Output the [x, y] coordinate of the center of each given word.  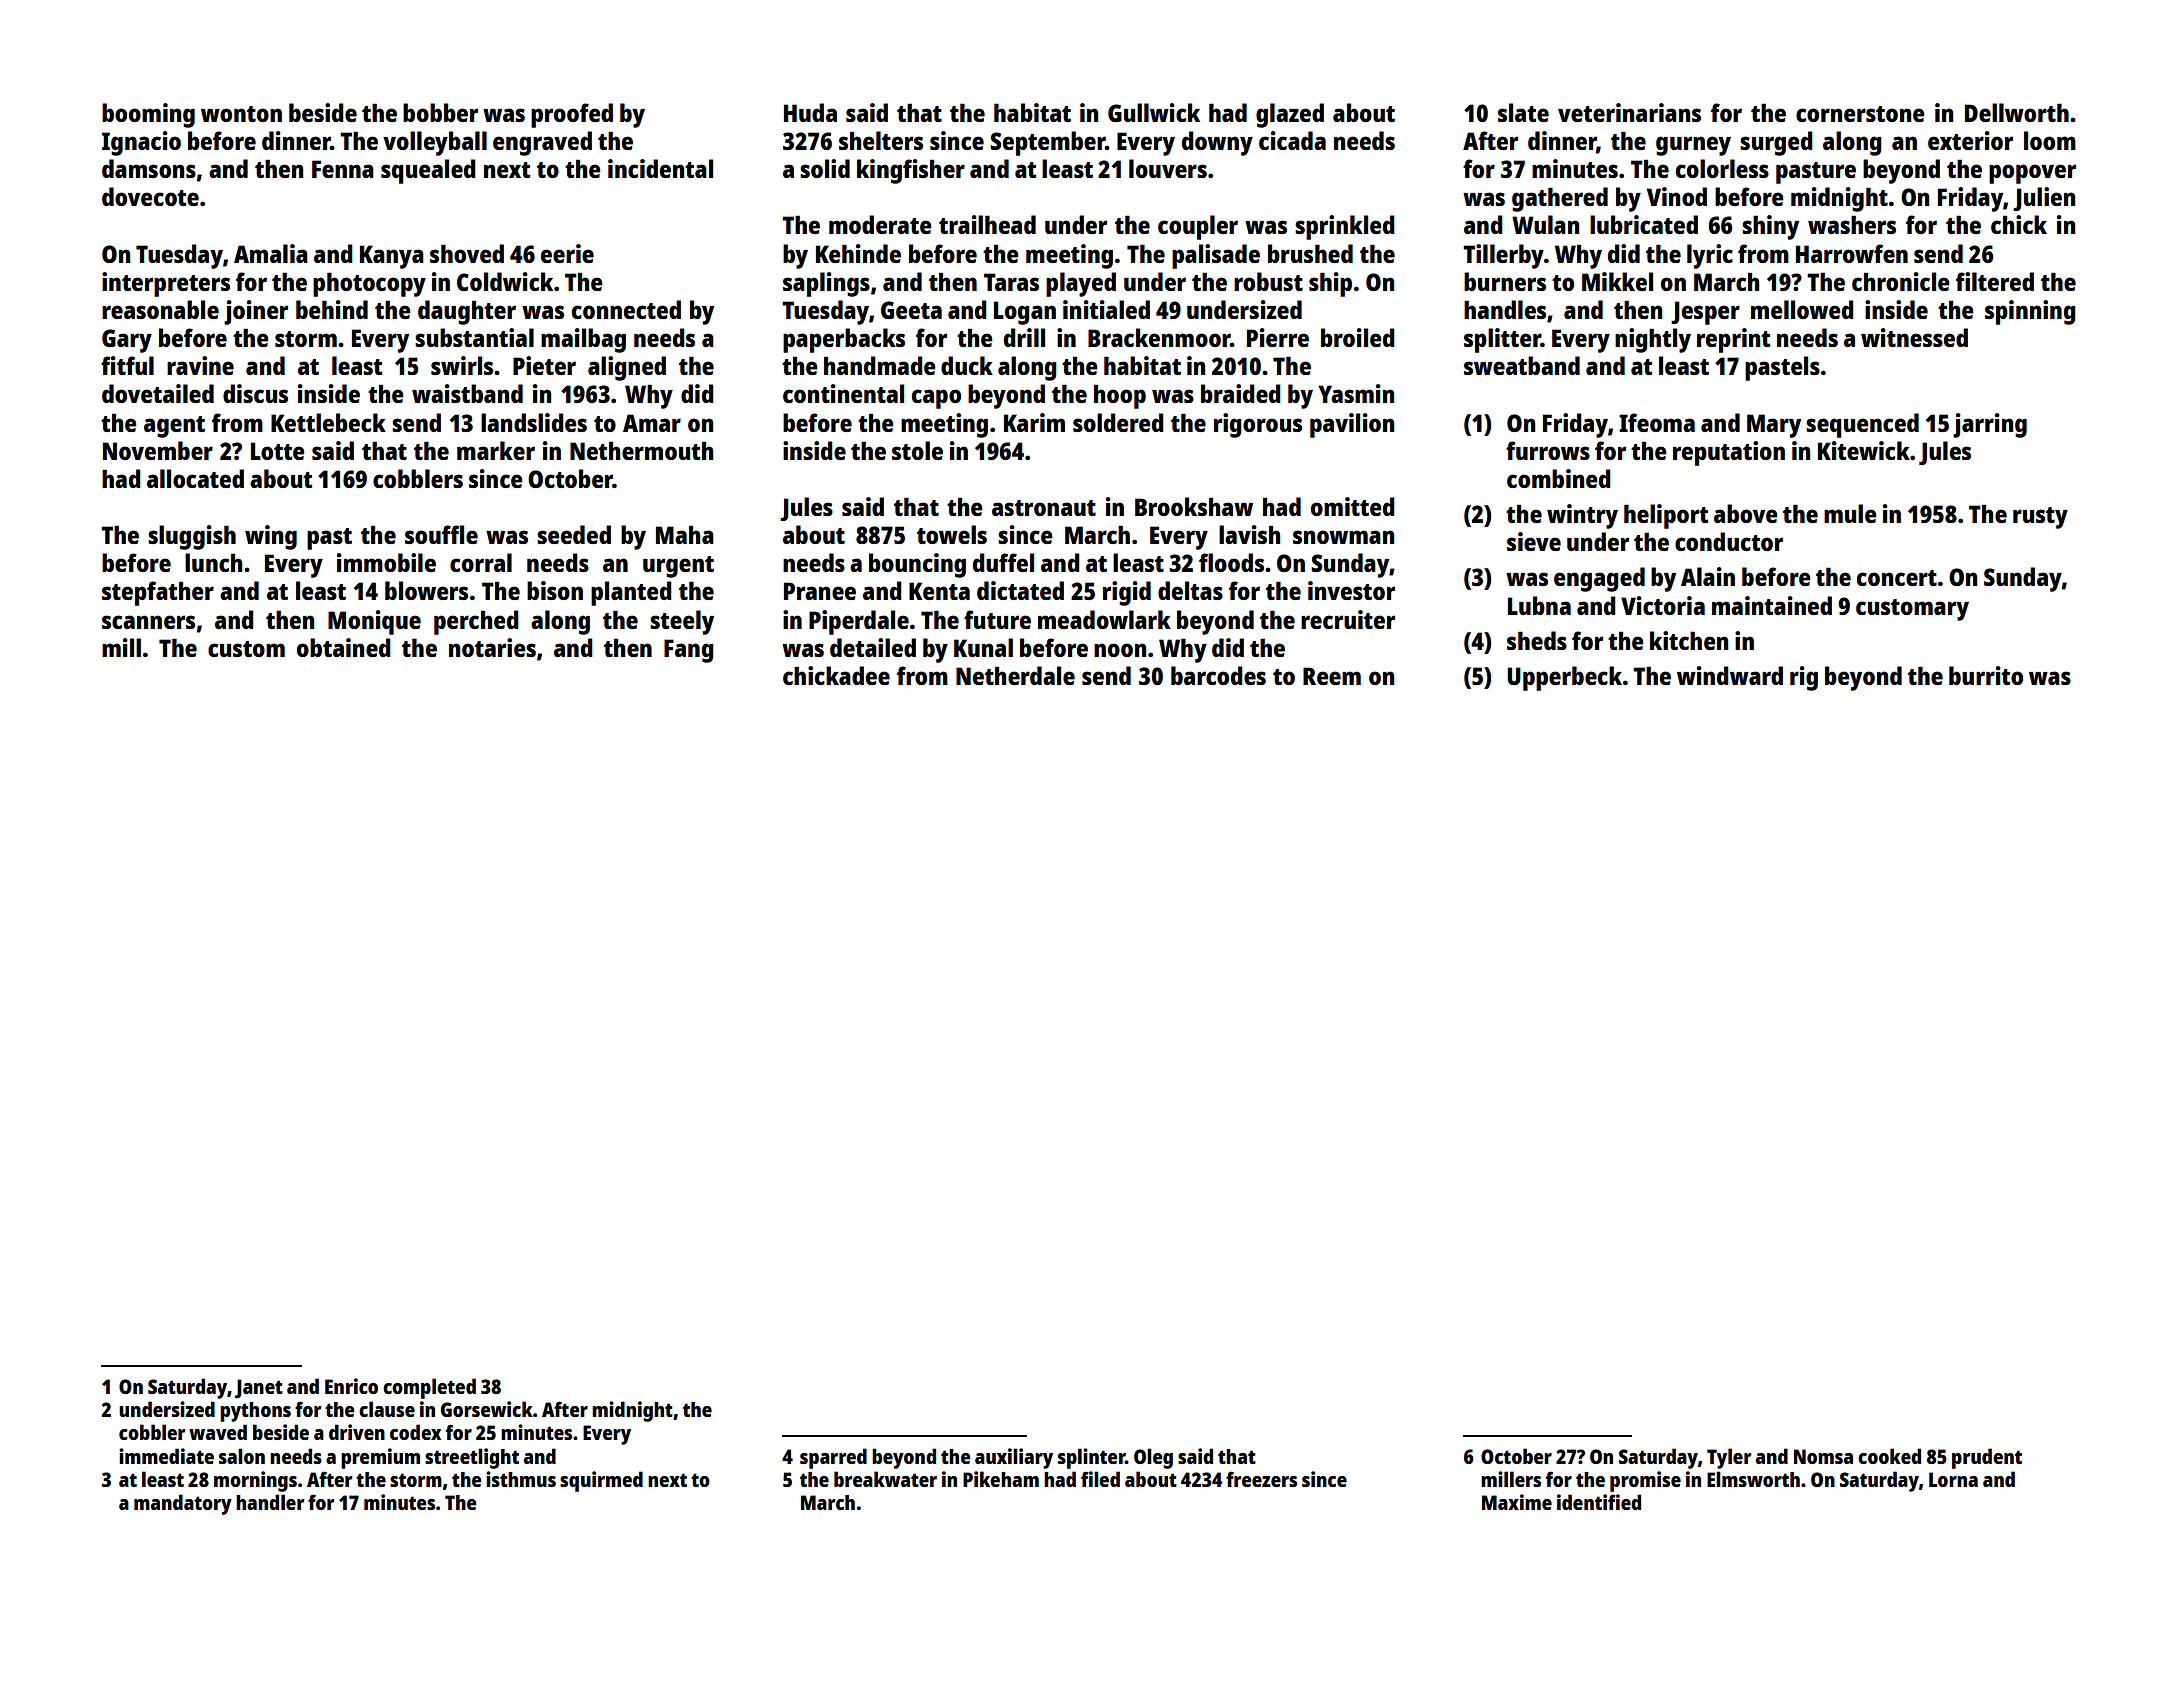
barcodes [1218, 675]
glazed [1290, 115]
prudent [1987, 1458]
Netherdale [1015, 675]
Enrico [351, 1386]
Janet [259, 1389]
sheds [1537, 640]
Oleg [1153, 1458]
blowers [426, 590]
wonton [241, 114]
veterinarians [1629, 112]
